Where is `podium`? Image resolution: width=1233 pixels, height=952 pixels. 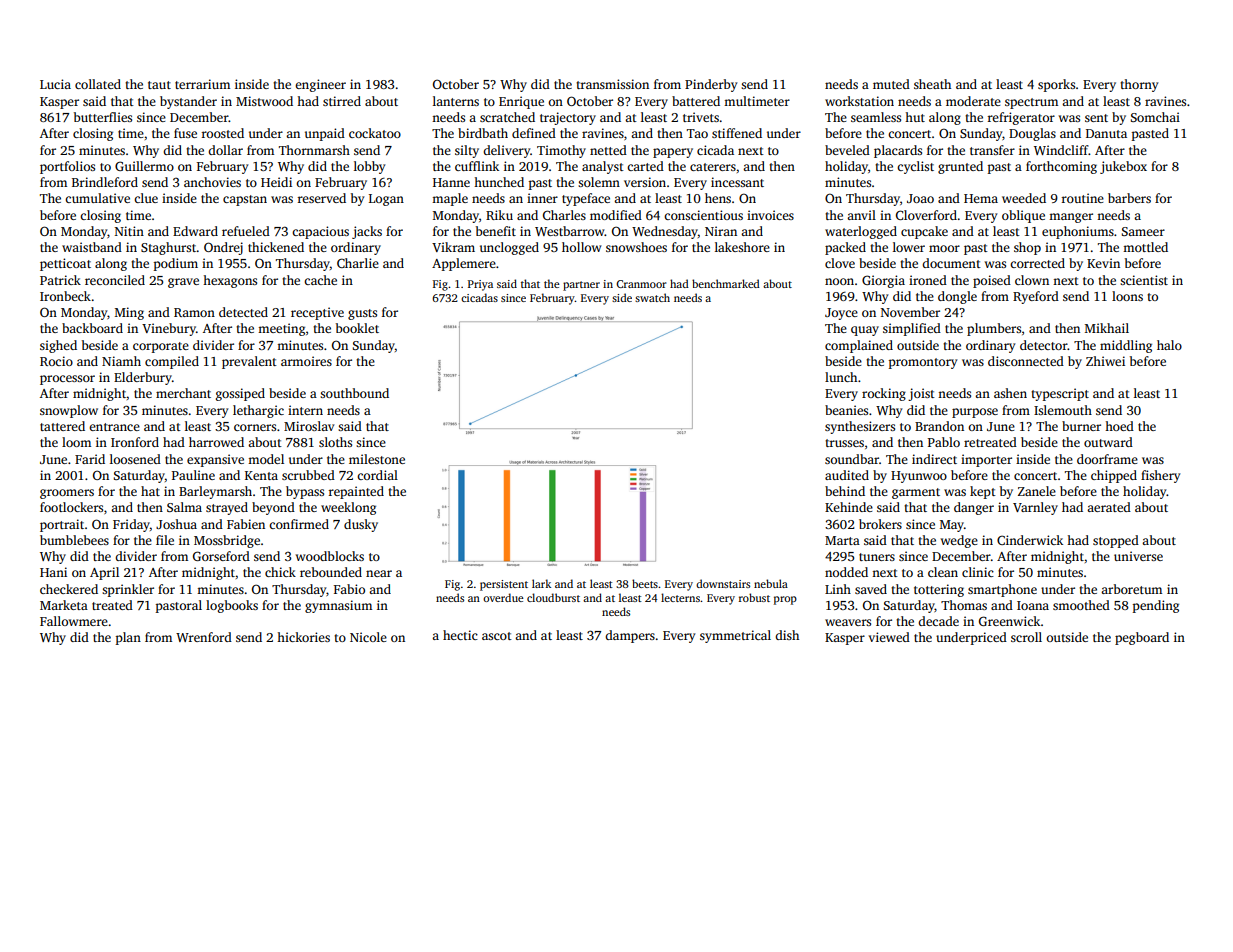 podium is located at coordinates (176, 264).
